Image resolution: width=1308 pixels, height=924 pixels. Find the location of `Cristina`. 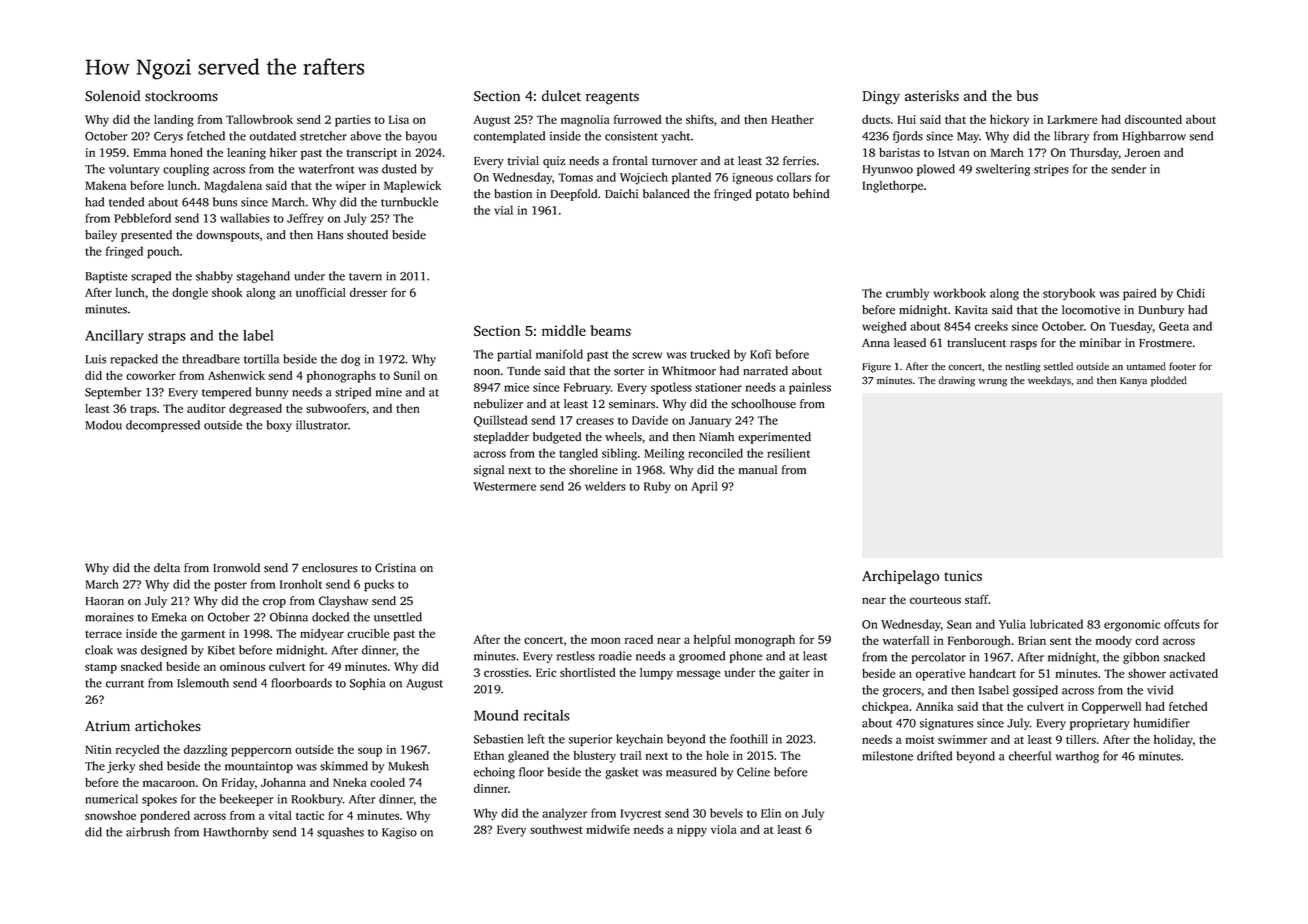

Cristina is located at coordinates (395, 568).
